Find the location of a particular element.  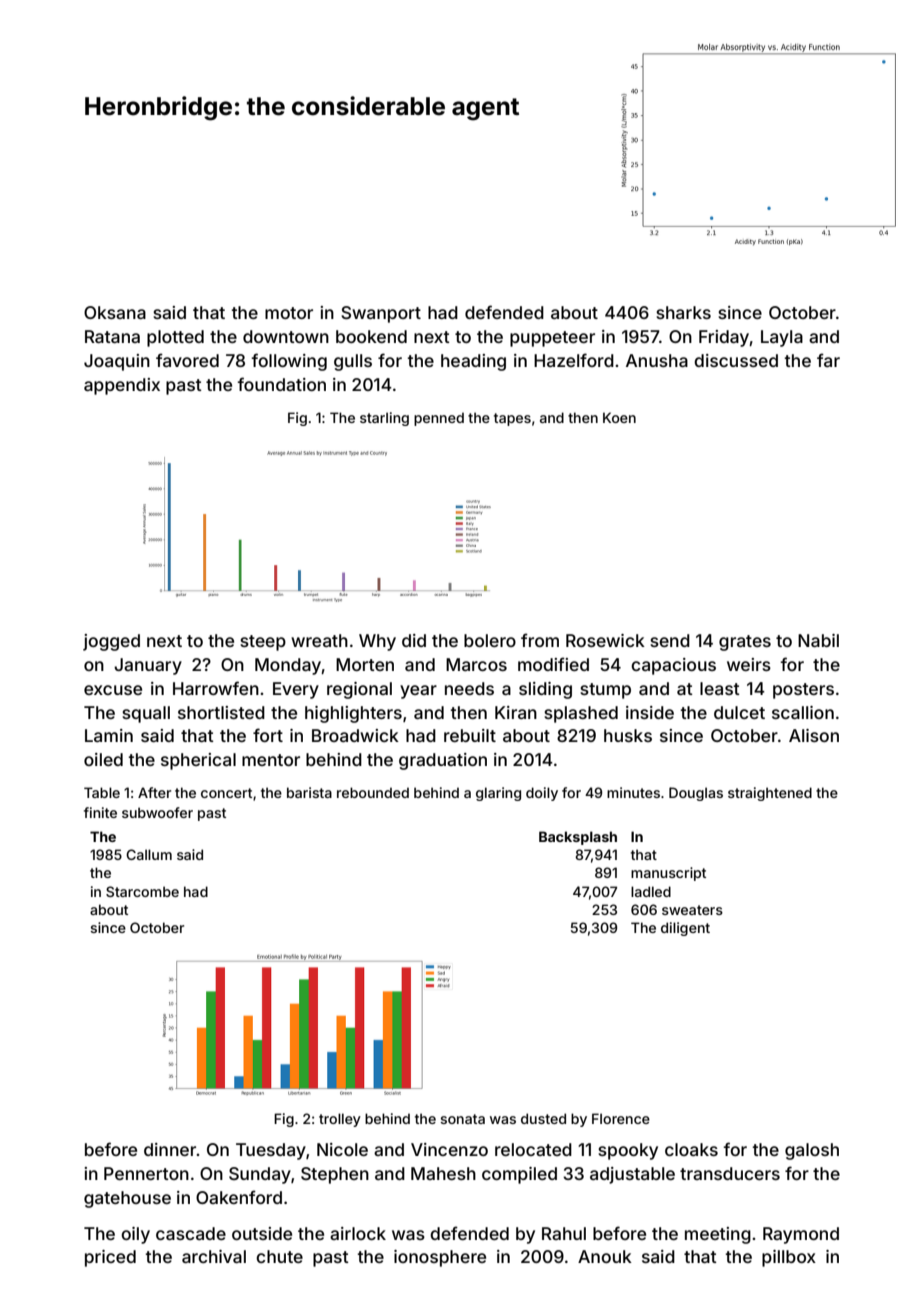

Starcombe is located at coordinates (142, 891).
